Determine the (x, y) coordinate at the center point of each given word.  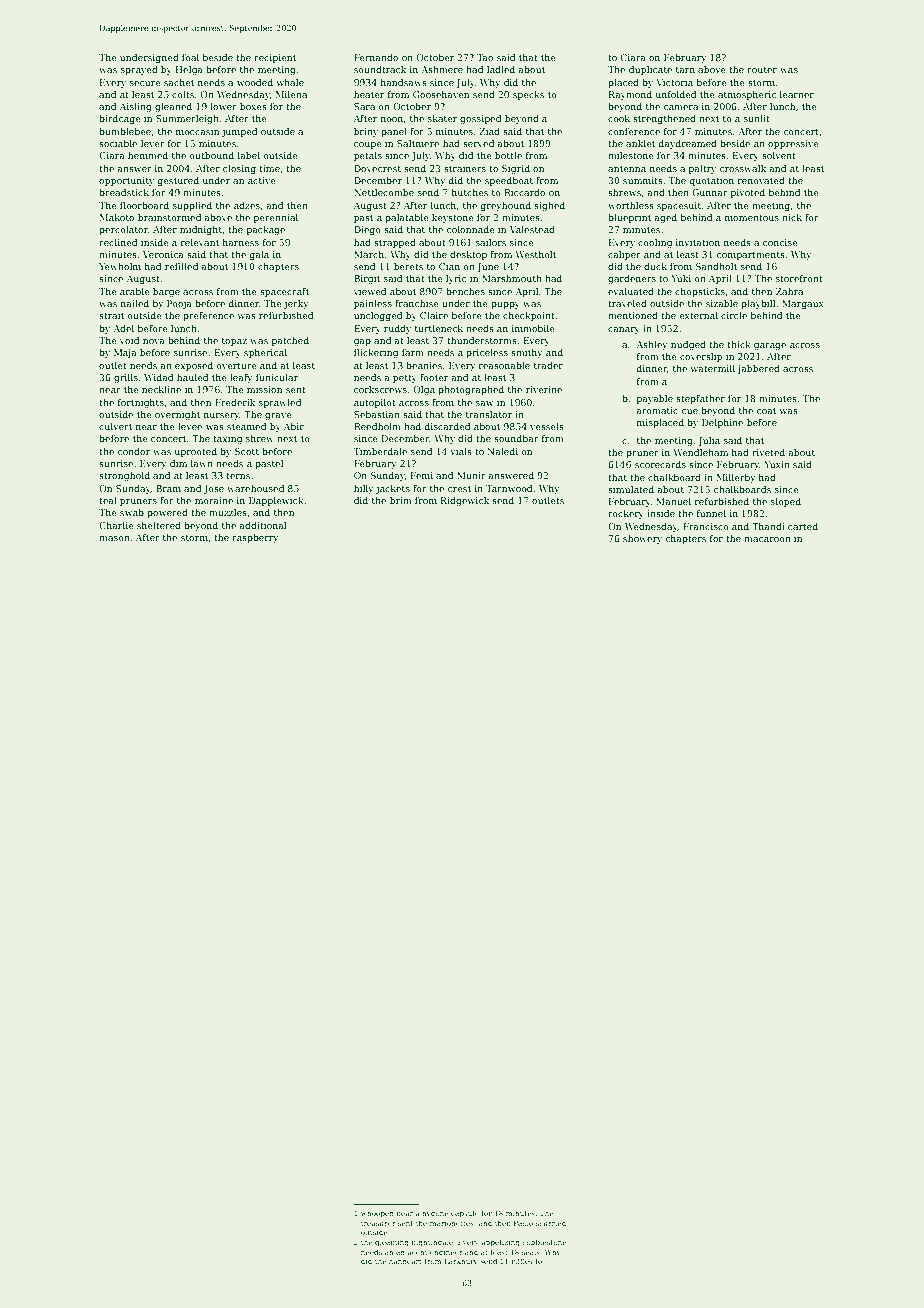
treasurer (378, 1223)
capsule (465, 1214)
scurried (551, 1223)
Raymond (630, 95)
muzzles (228, 512)
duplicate (650, 70)
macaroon (767, 539)
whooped (377, 1214)
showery (642, 539)
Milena (291, 94)
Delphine (722, 423)
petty (405, 379)
